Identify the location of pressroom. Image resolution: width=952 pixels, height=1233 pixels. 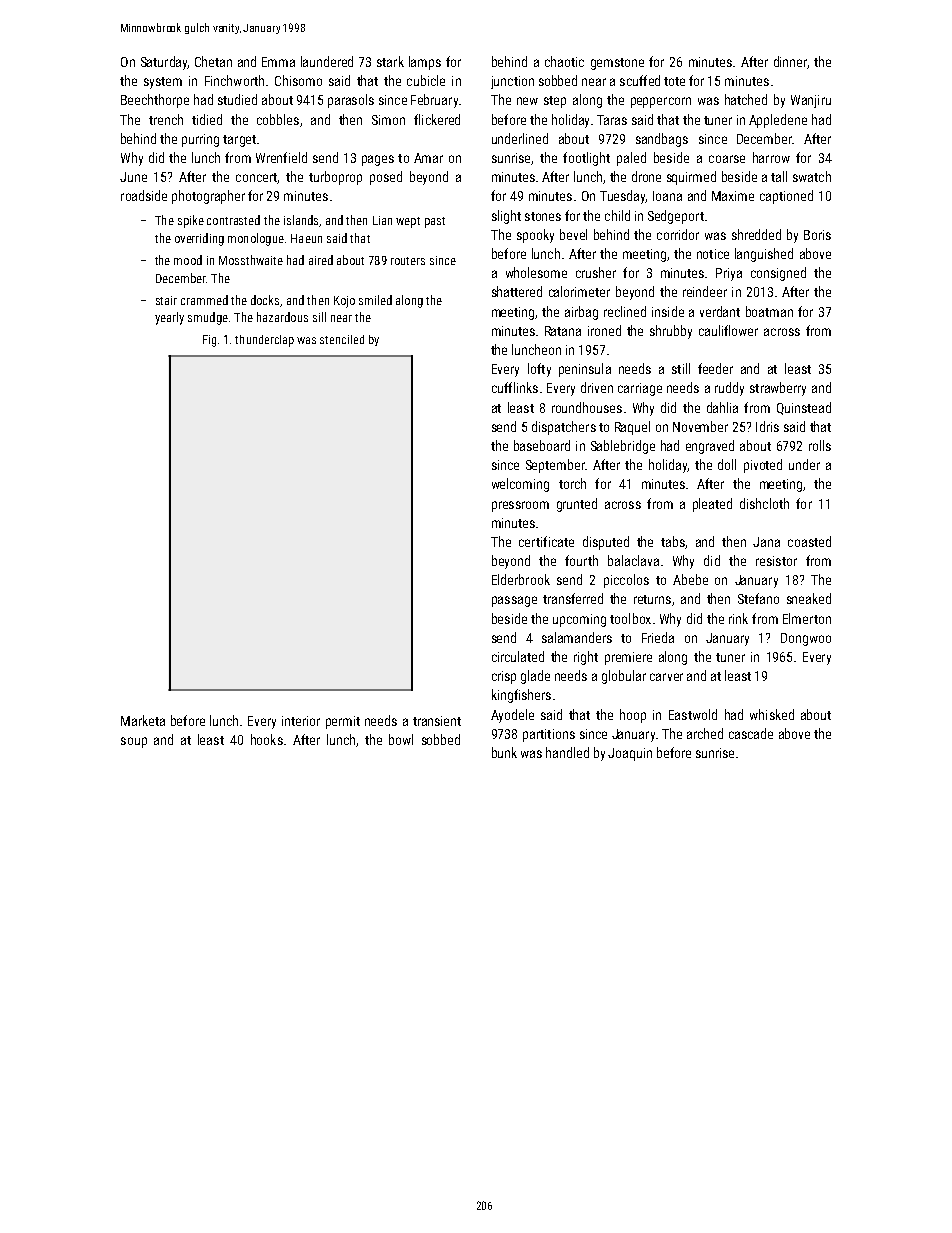
(520, 506).
